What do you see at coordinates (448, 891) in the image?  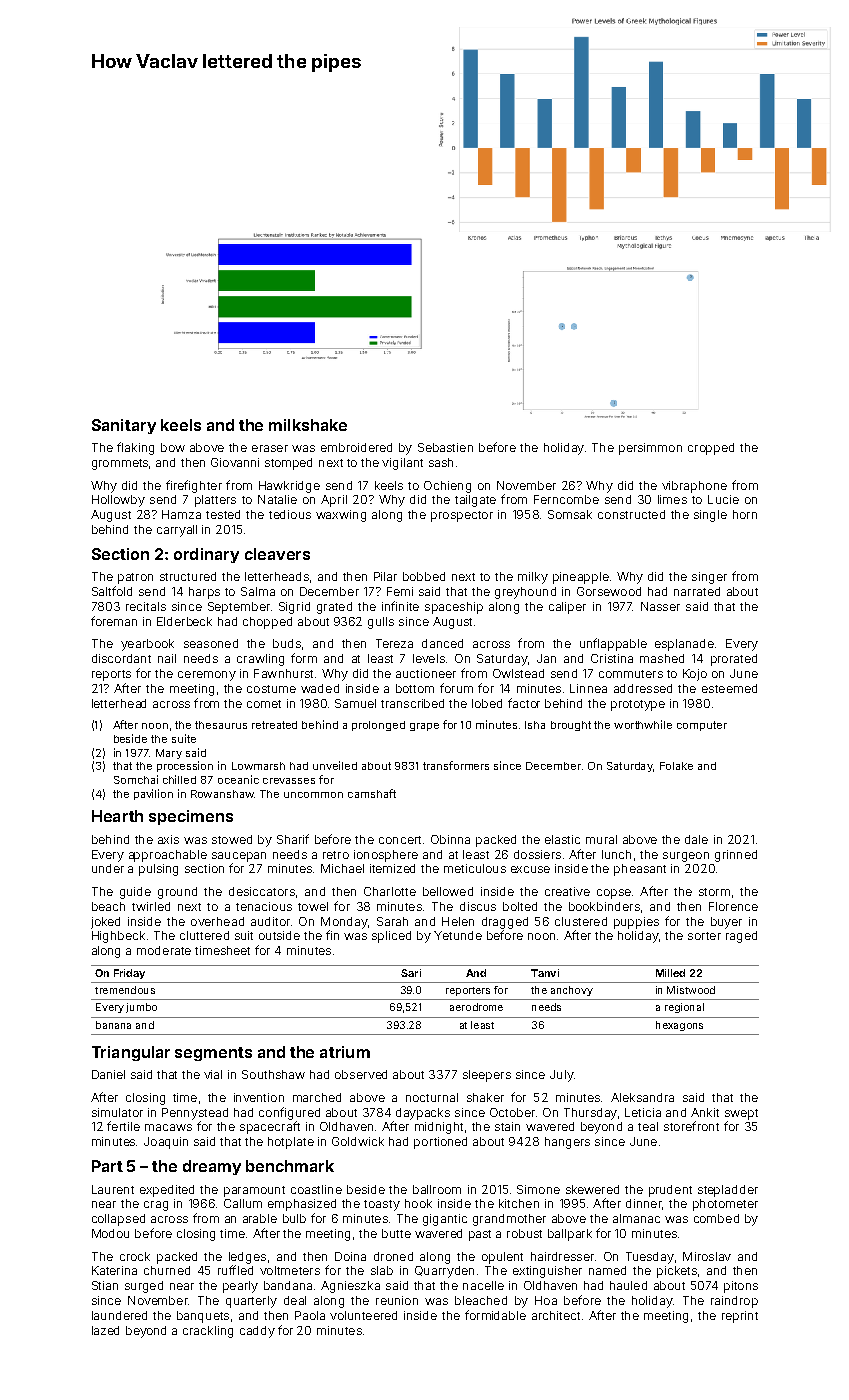 I see `bellowed` at bounding box center [448, 891].
